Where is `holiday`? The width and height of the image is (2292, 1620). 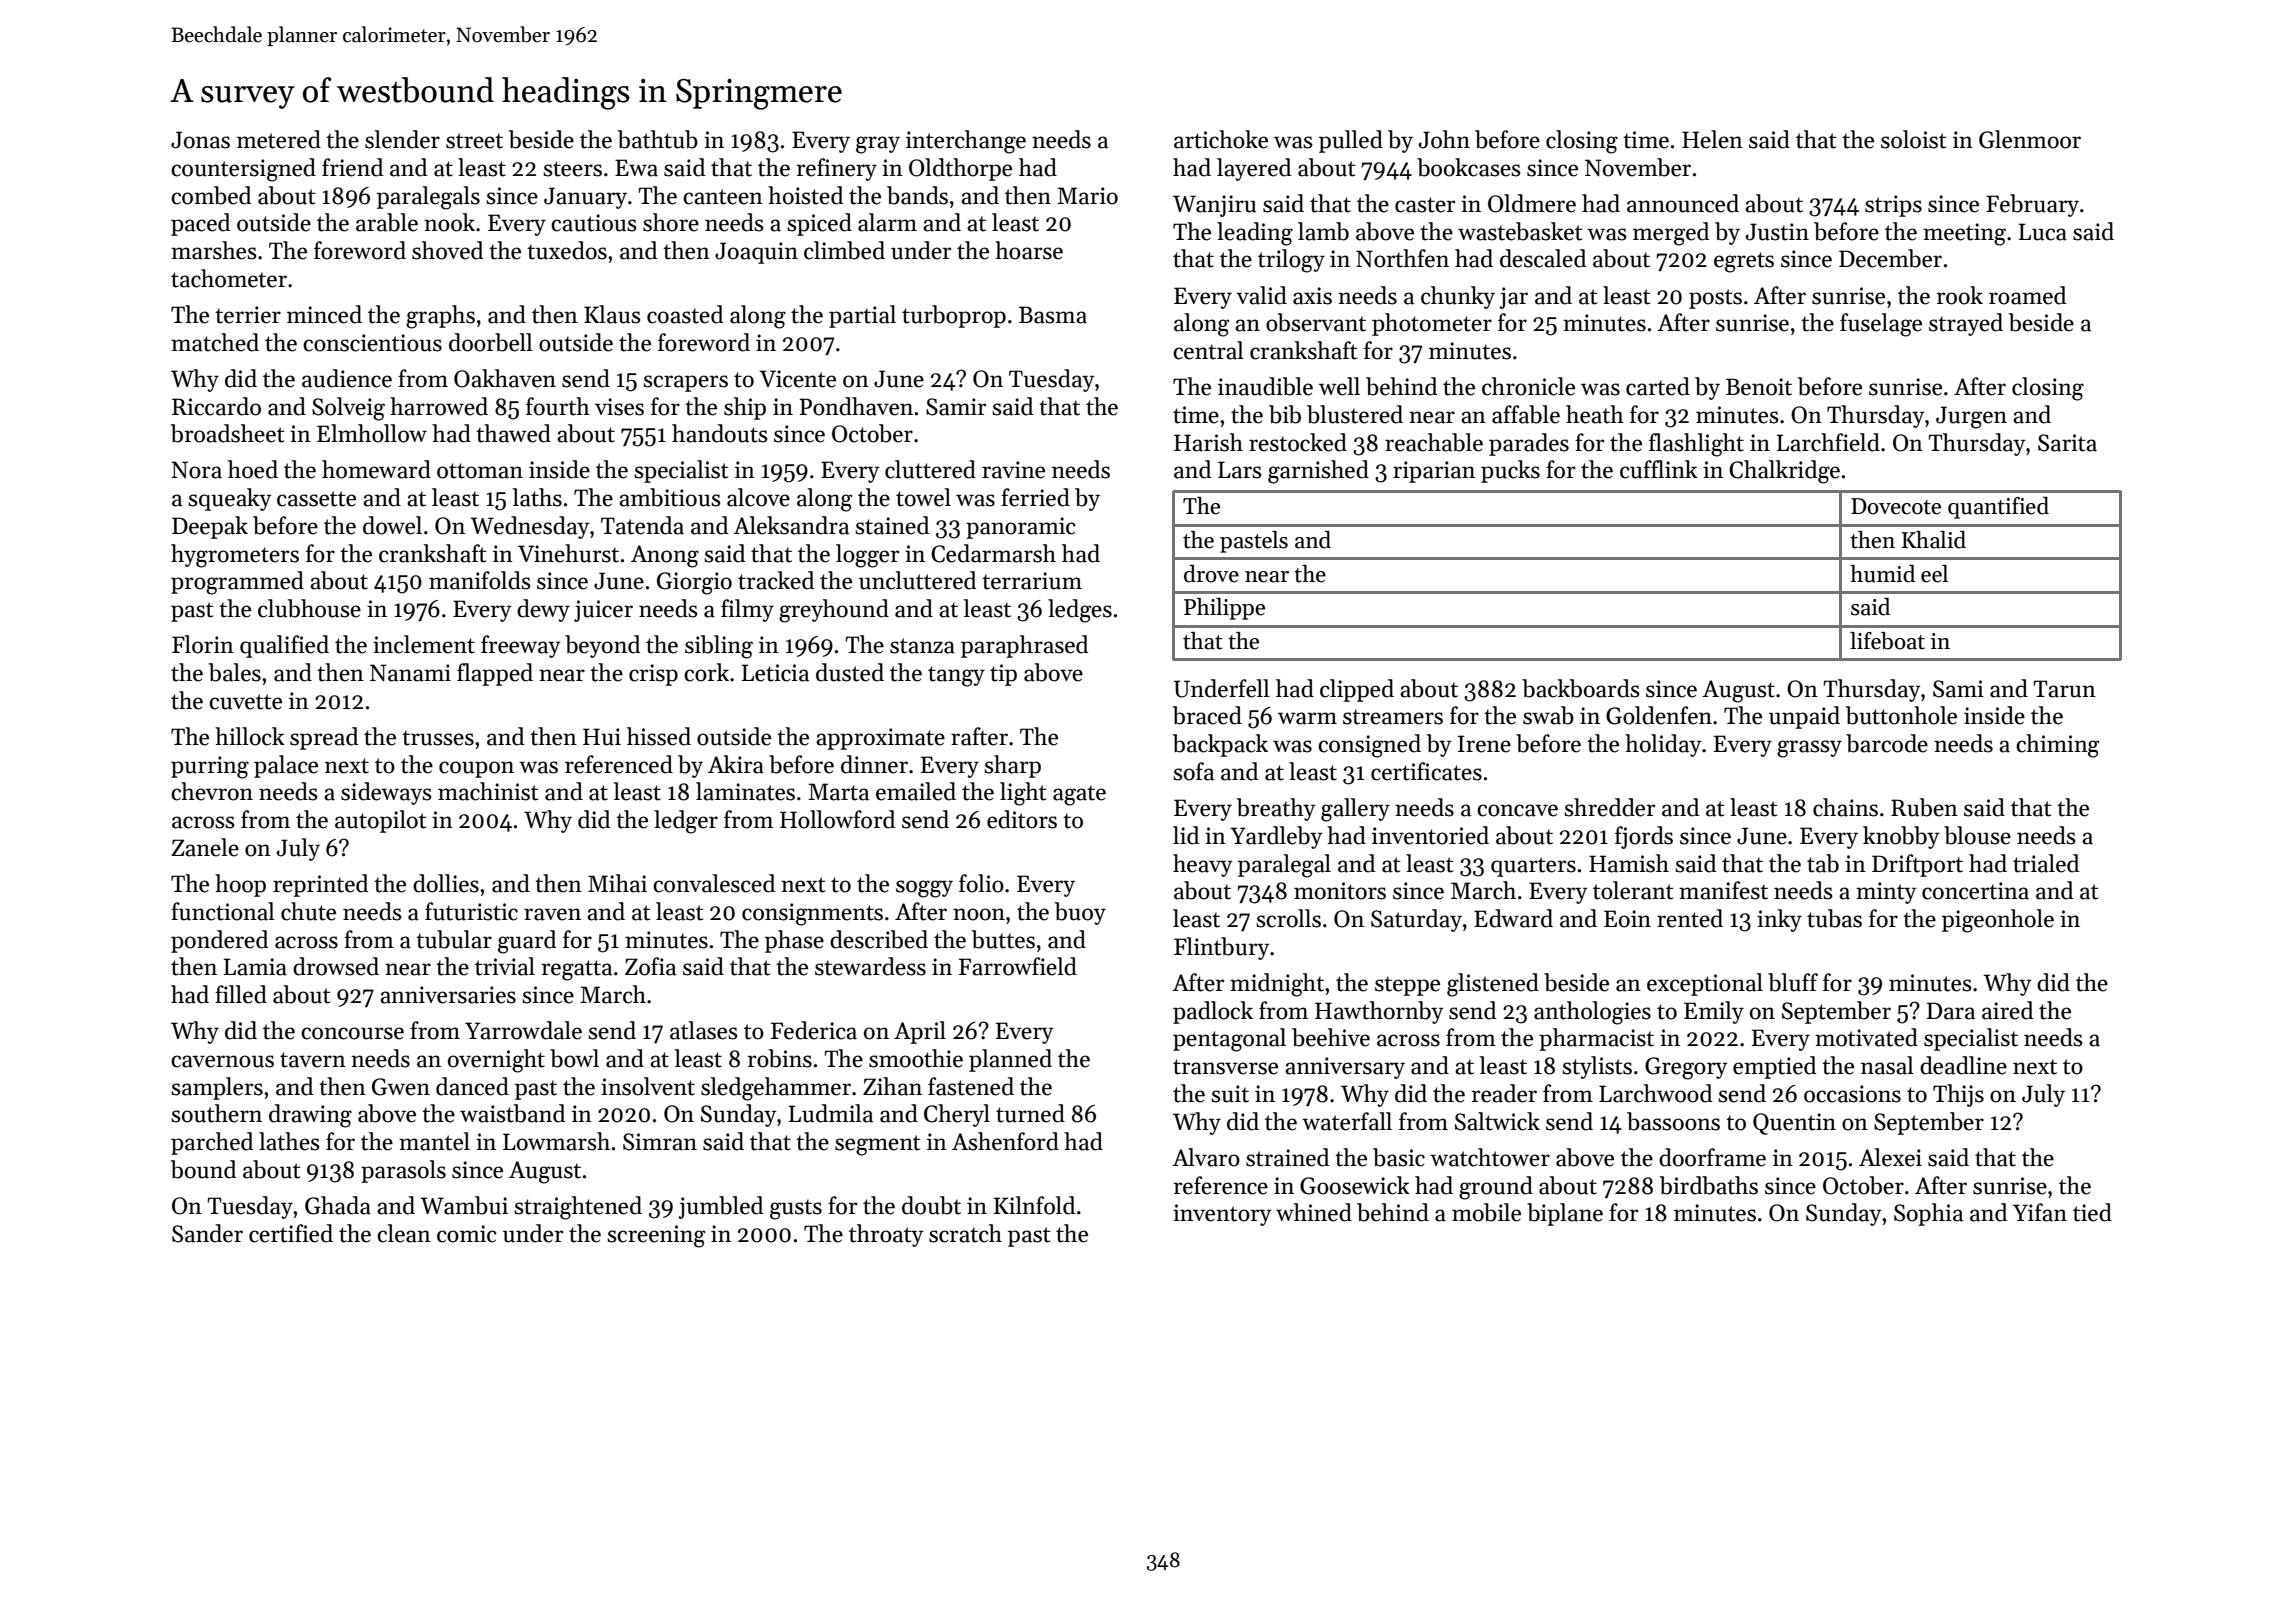
holiday is located at coordinates (1663, 745).
